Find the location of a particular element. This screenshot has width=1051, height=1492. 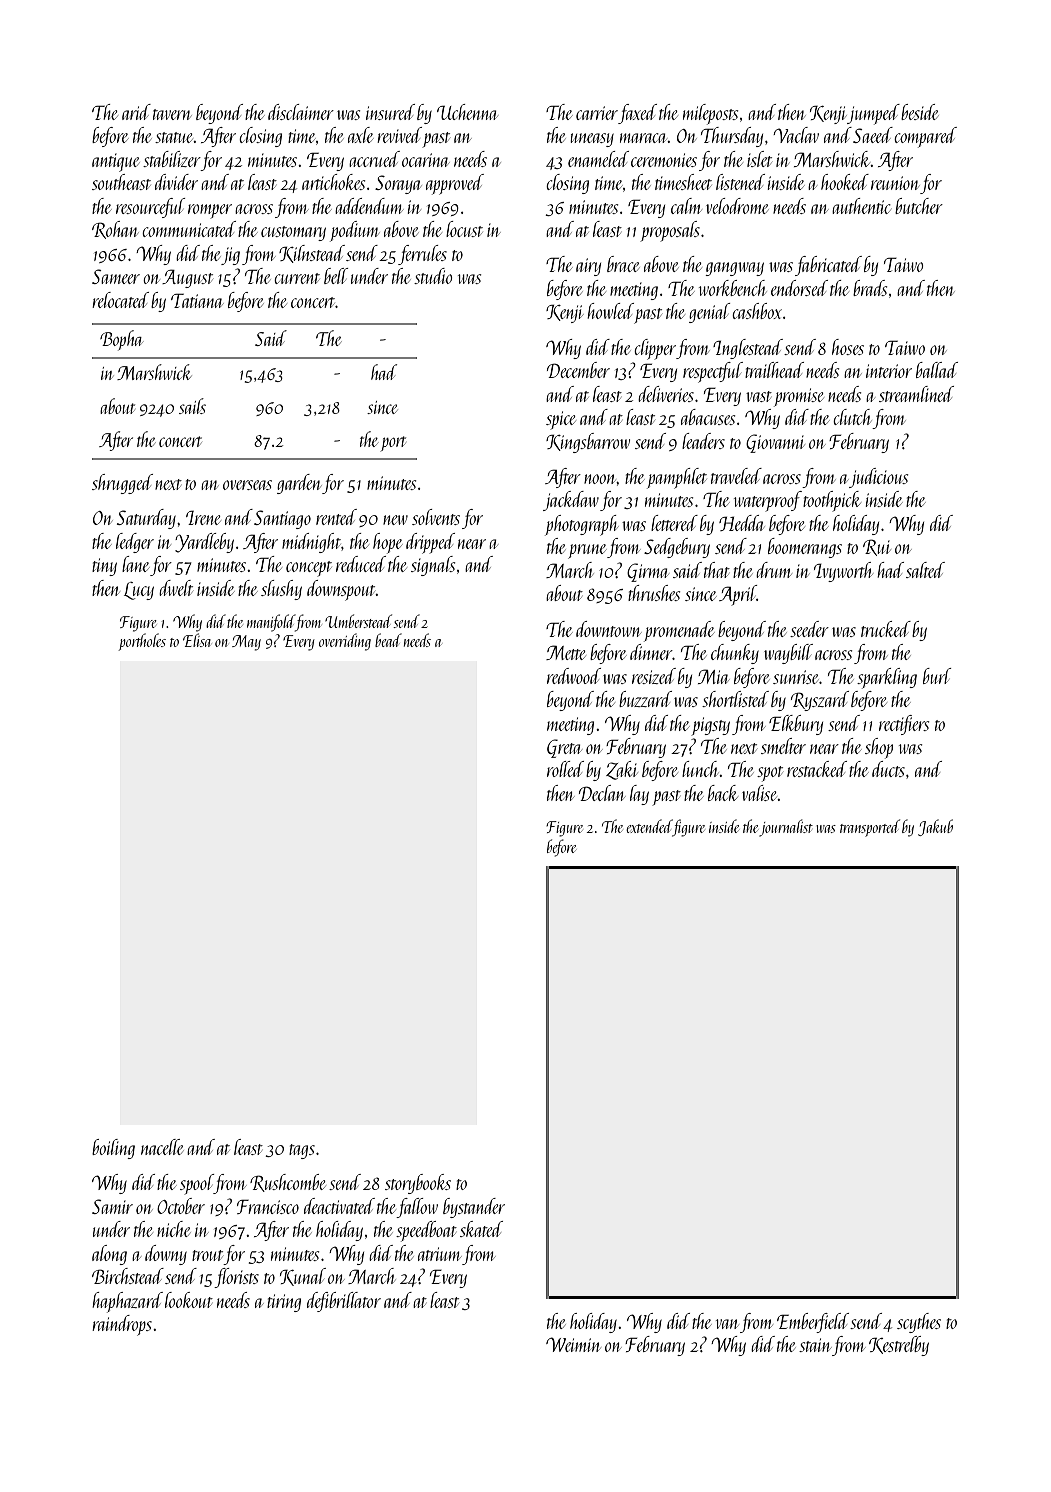

Uchenna is located at coordinates (467, 112).
